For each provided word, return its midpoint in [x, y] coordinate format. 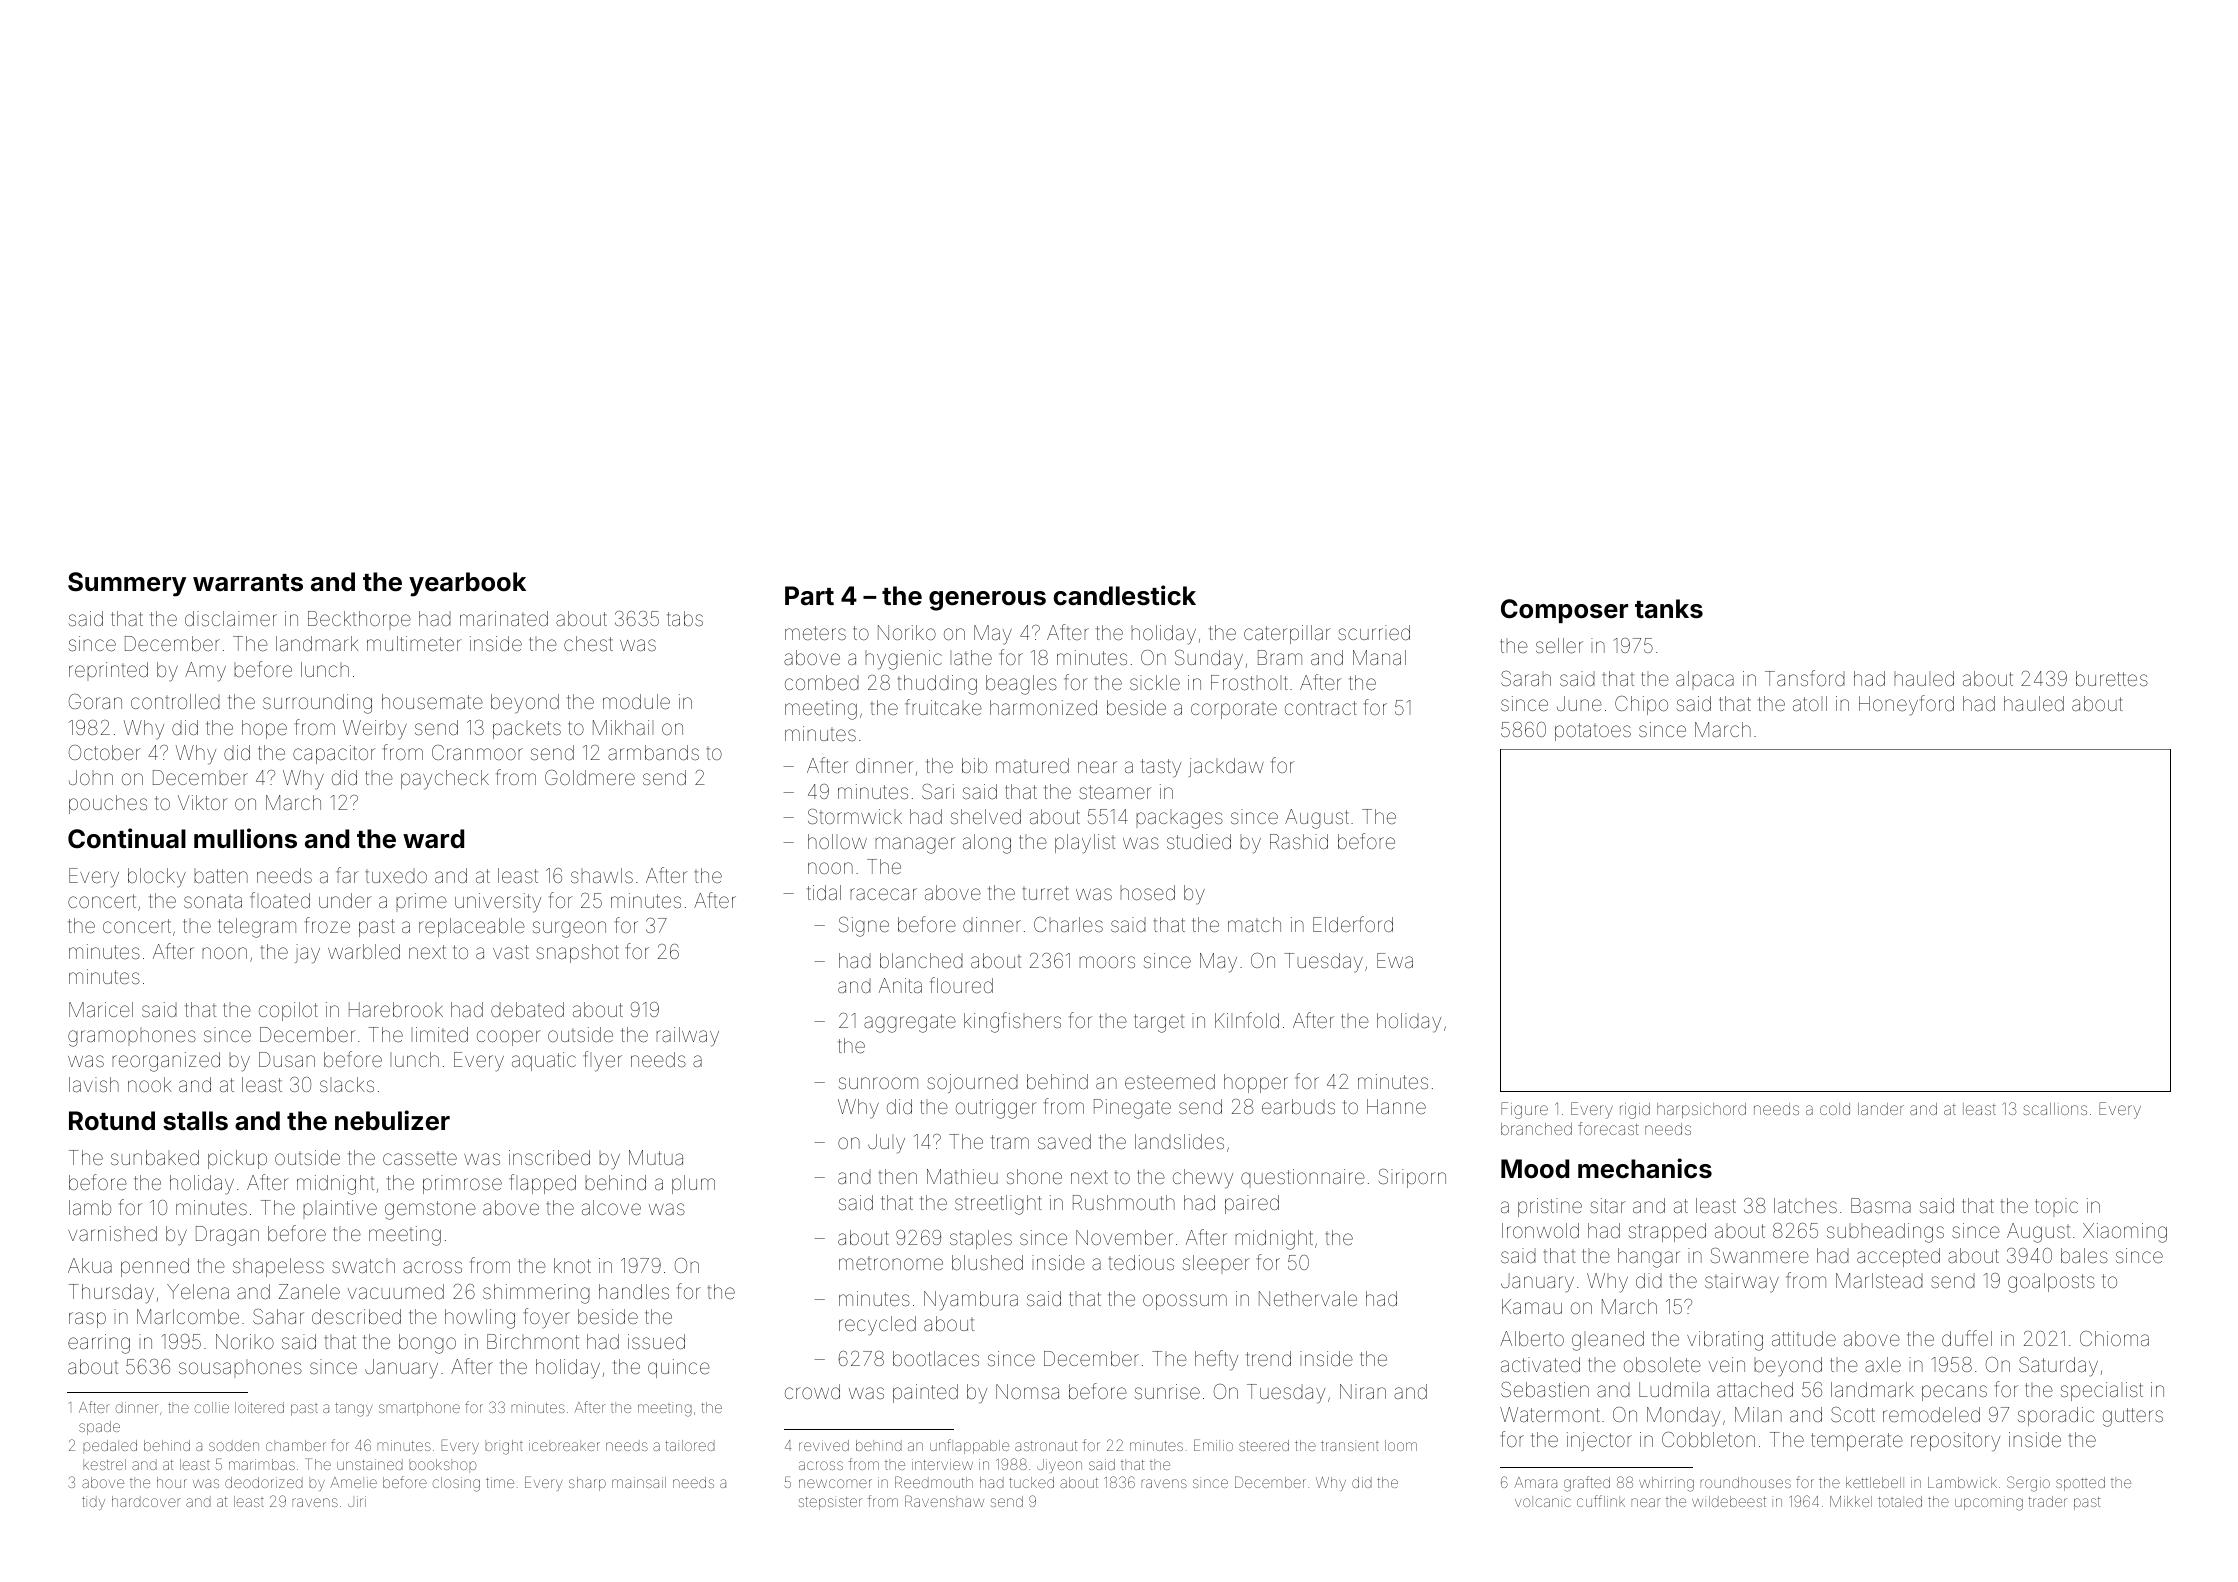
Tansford [1805, 678]
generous [987, 601]
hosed [1147, 892]
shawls [602, 875]
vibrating [1725, 1341]
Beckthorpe [359, 620]
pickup [237, 1159]
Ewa [1395, 960]
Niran [1363, 1391]
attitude [1804, 1338]
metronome [891, 1263]
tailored [690, 1445]
